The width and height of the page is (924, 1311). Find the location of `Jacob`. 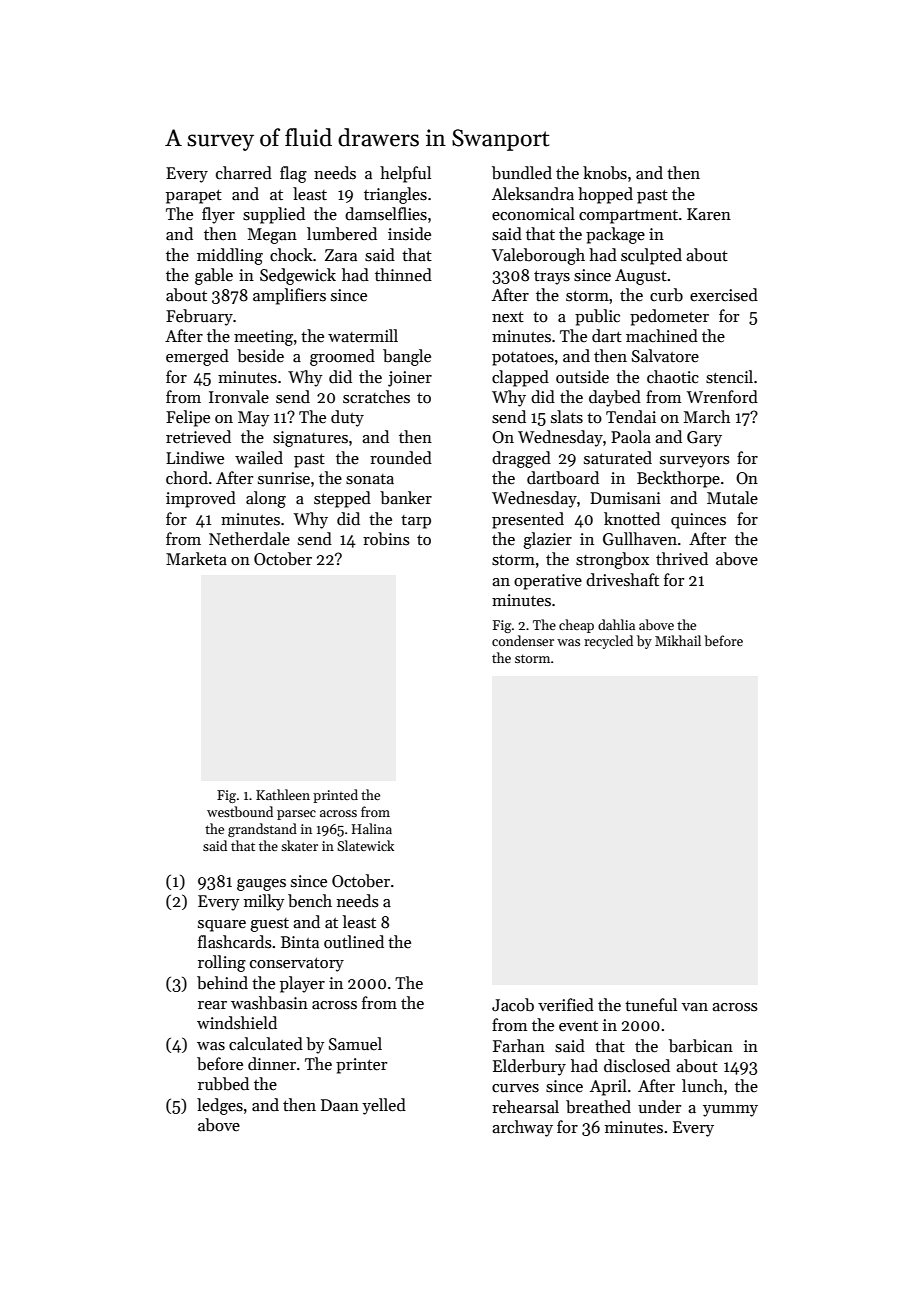

Jacob is located at coordinates (513, 1005).
